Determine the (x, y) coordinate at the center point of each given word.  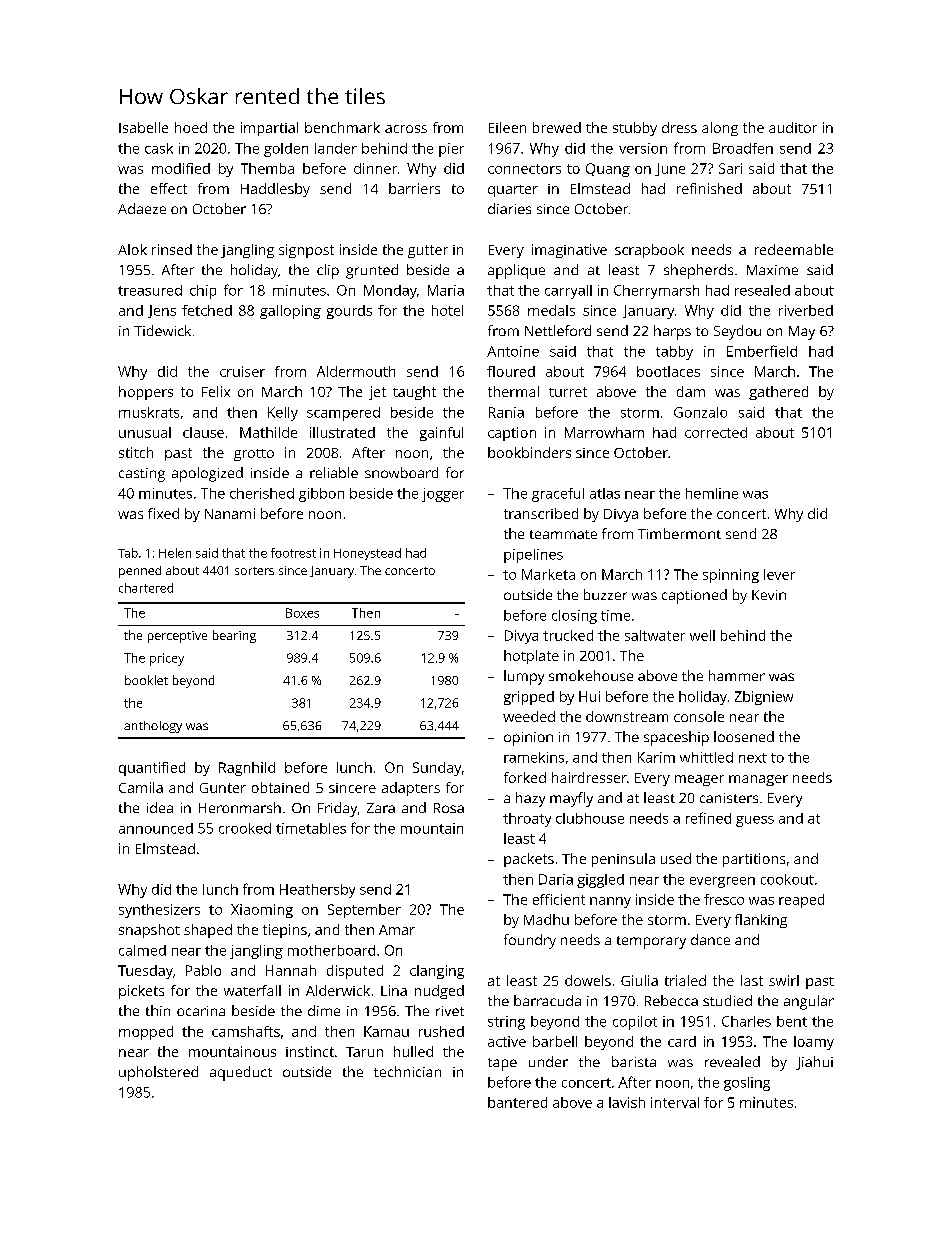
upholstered (158, 1073)
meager (699, 780)
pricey (167, 659)
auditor (793, 127)
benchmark (342, 127)
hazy (530, 799)
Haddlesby (275, 190)
